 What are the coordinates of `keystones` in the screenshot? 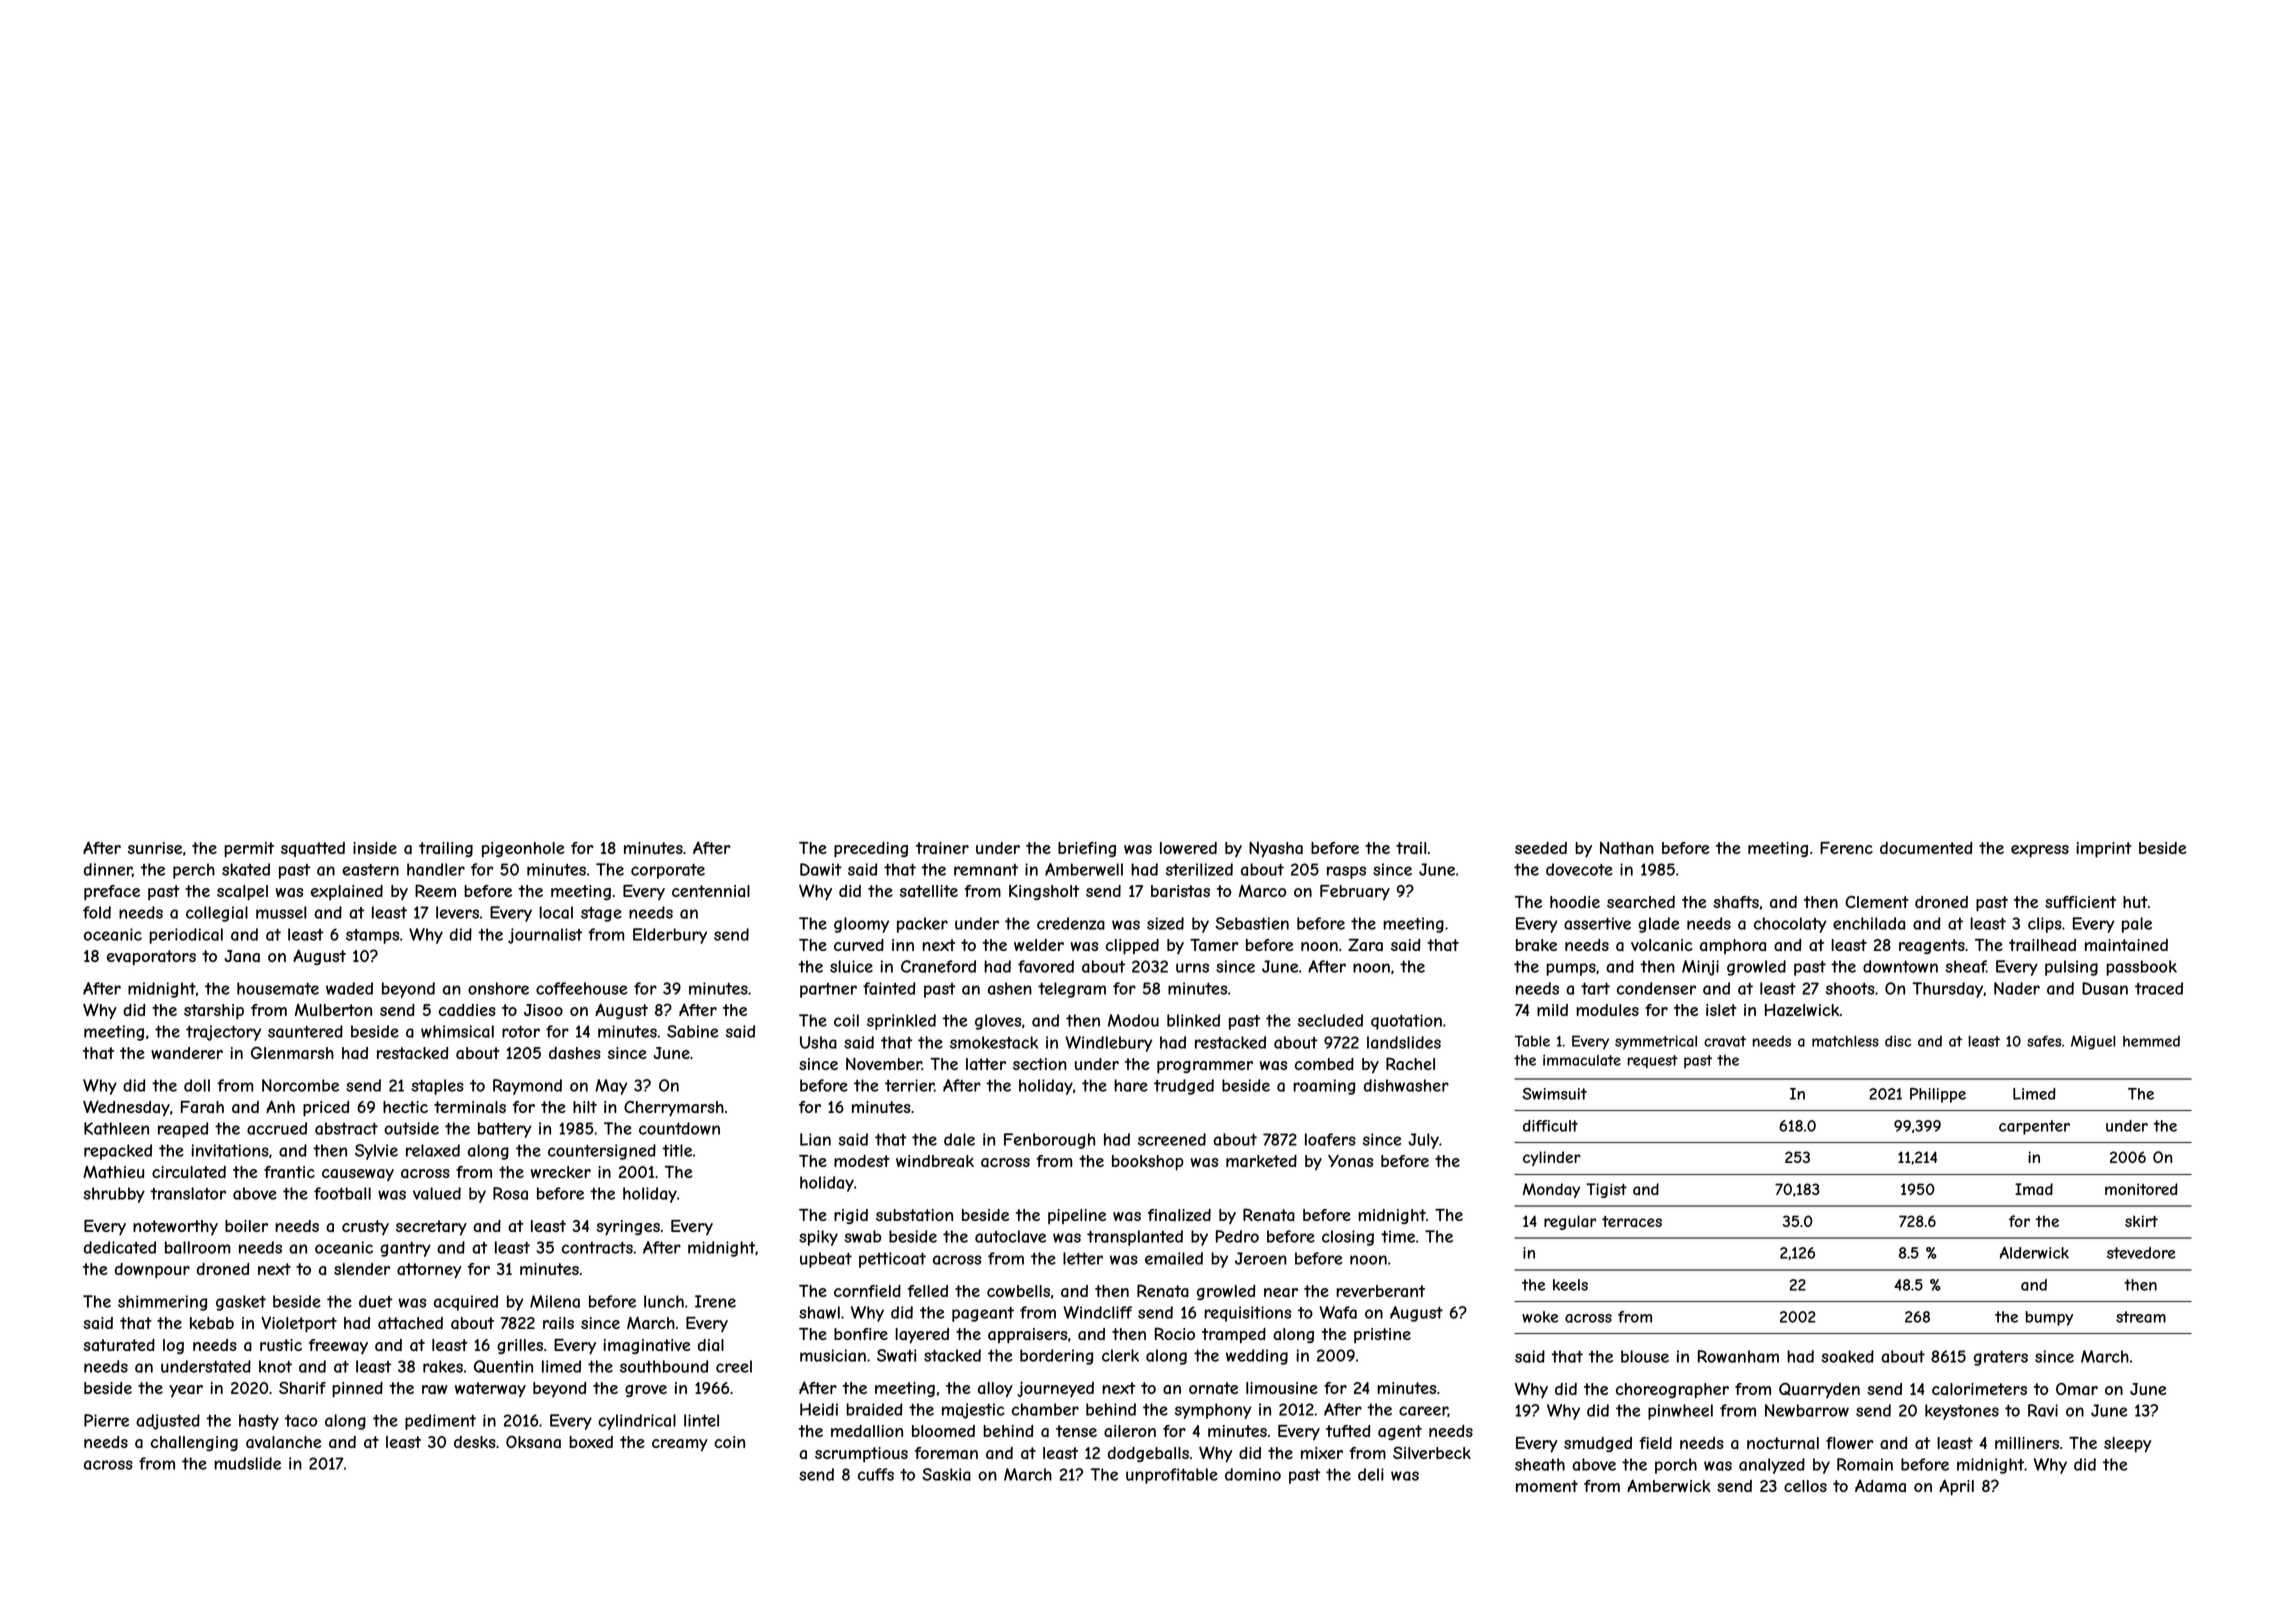 It's located at (1962, 1412).
